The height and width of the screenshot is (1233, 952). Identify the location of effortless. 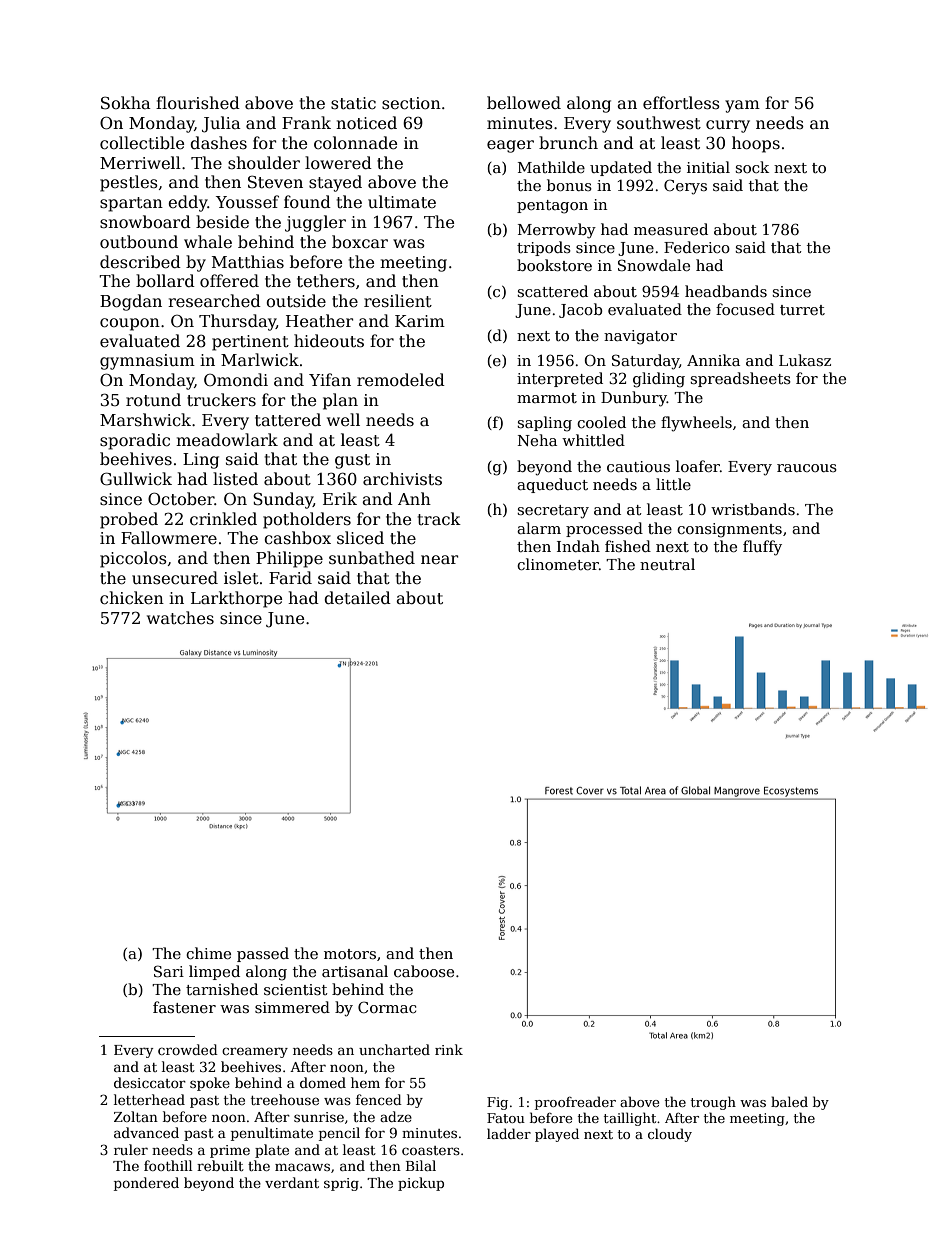
(681, 103).
